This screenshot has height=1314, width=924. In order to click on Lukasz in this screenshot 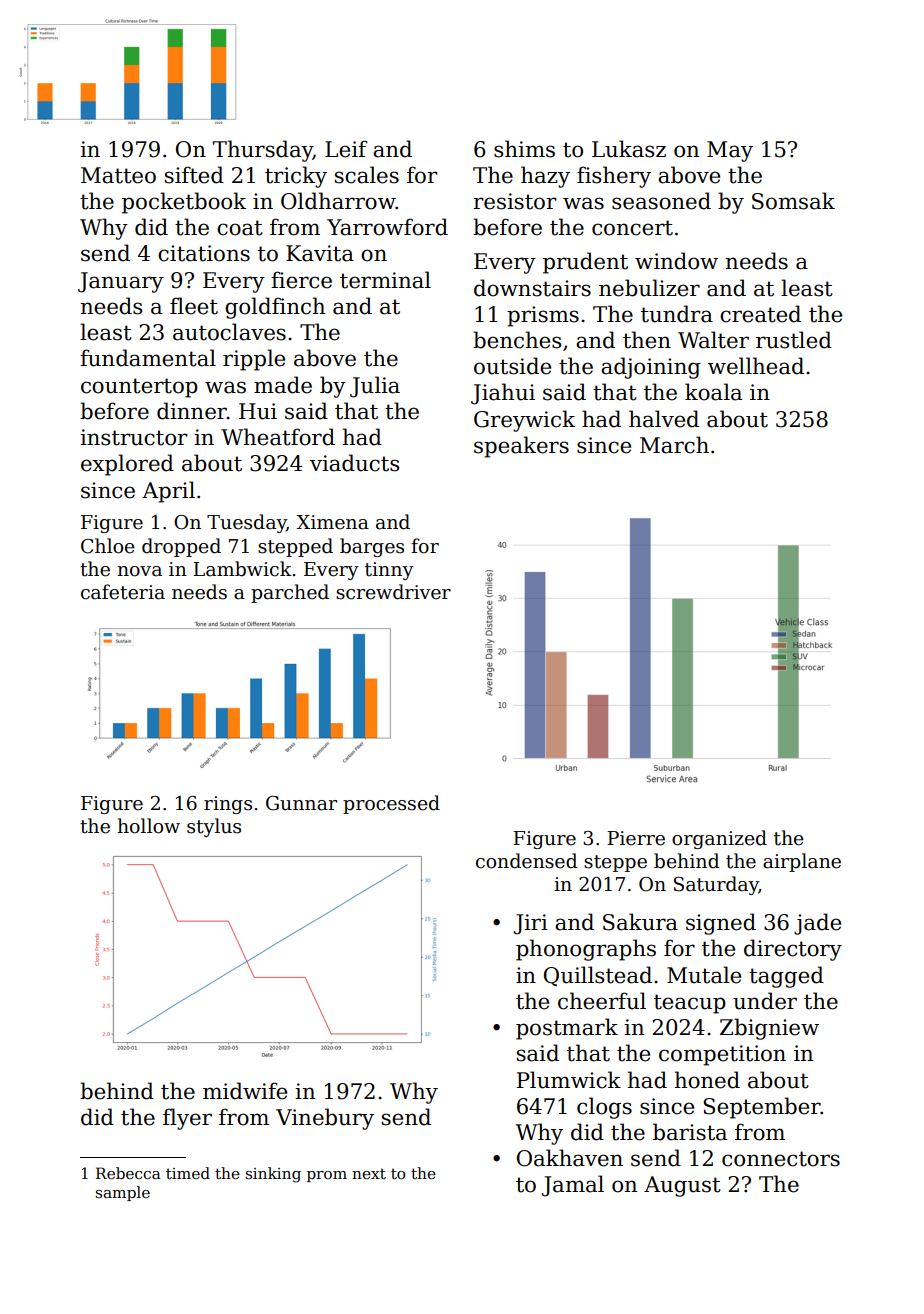, I will do `click(629, 149)`.
